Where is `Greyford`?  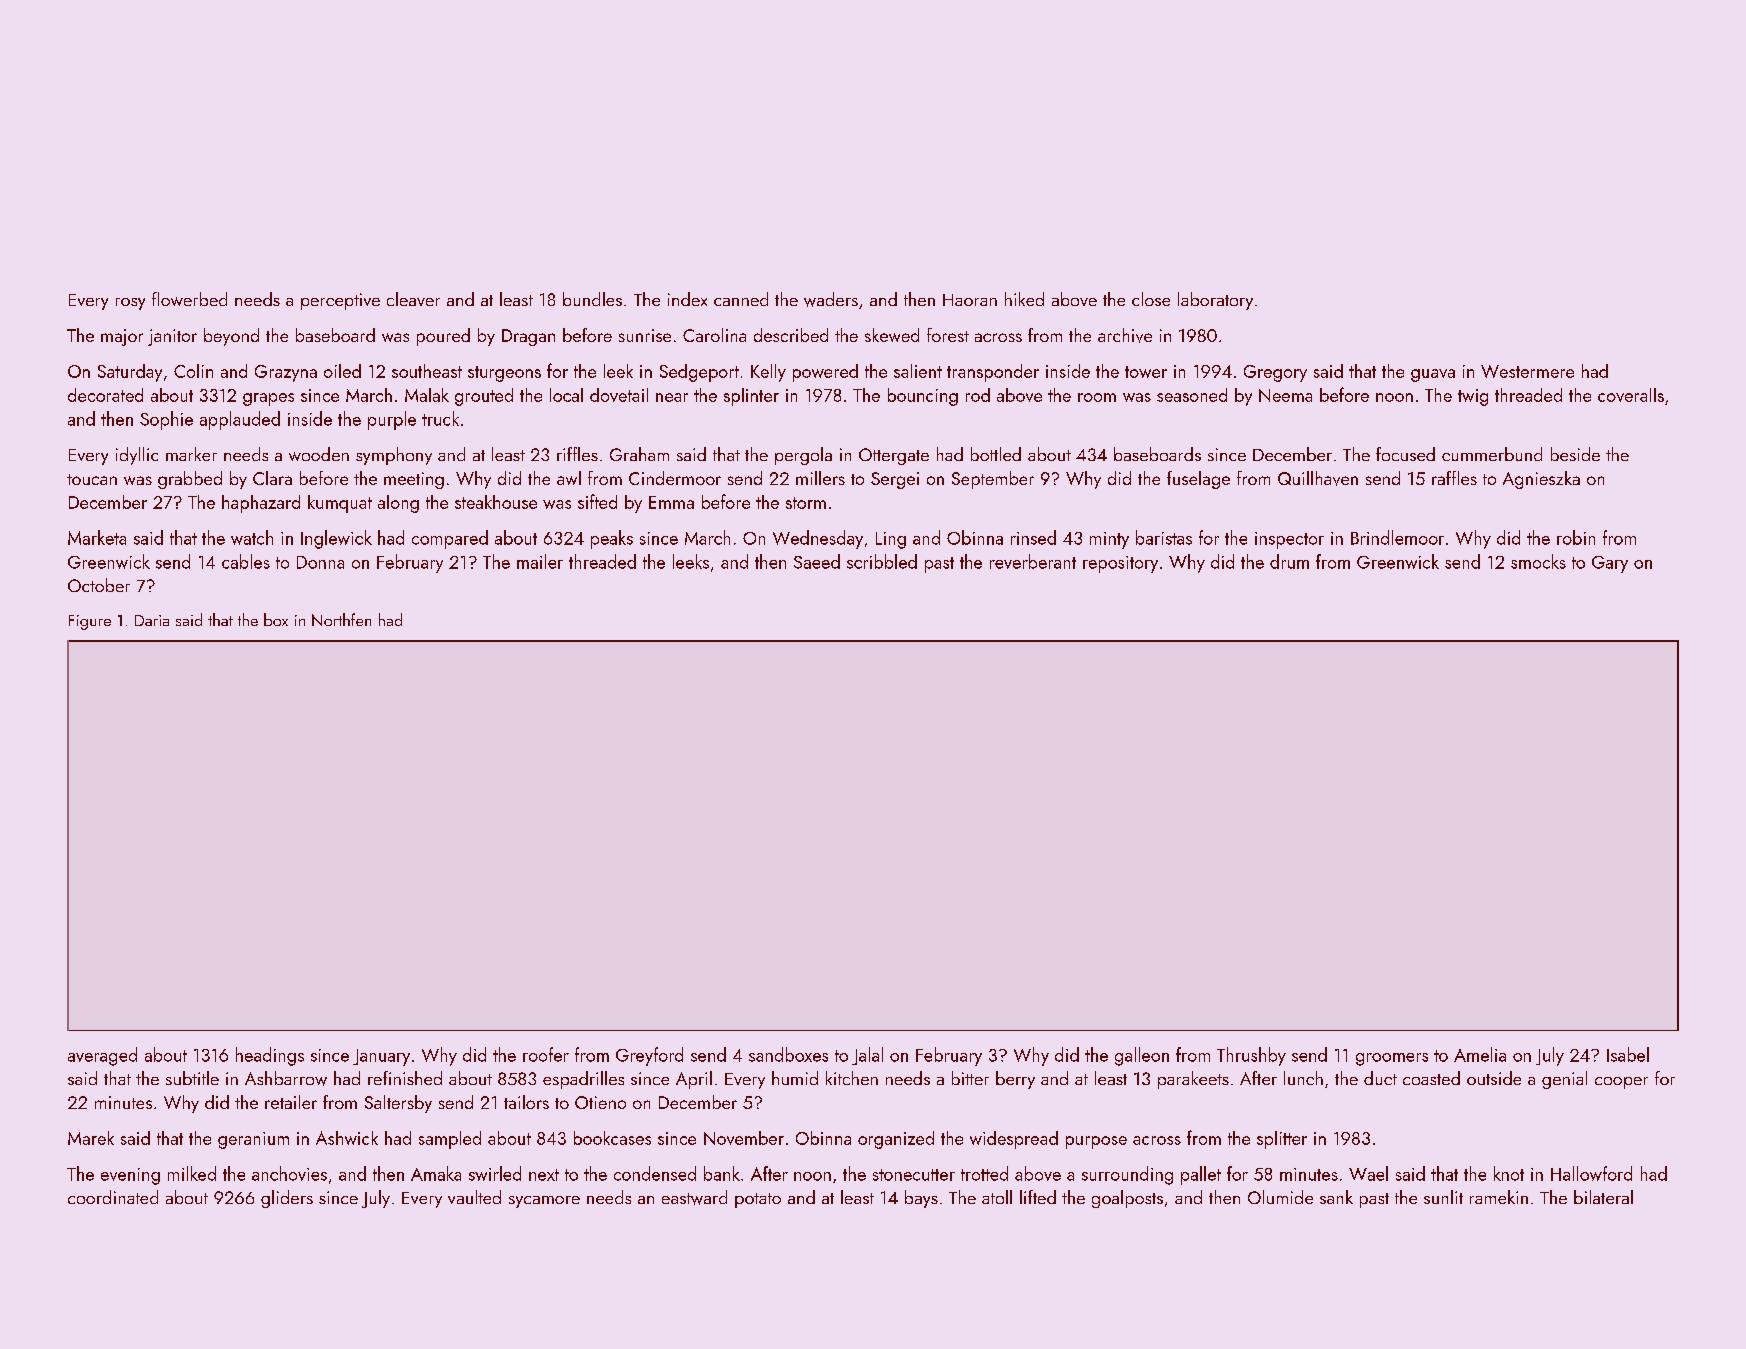 Greyford is located at coordinates (649, 1056).
